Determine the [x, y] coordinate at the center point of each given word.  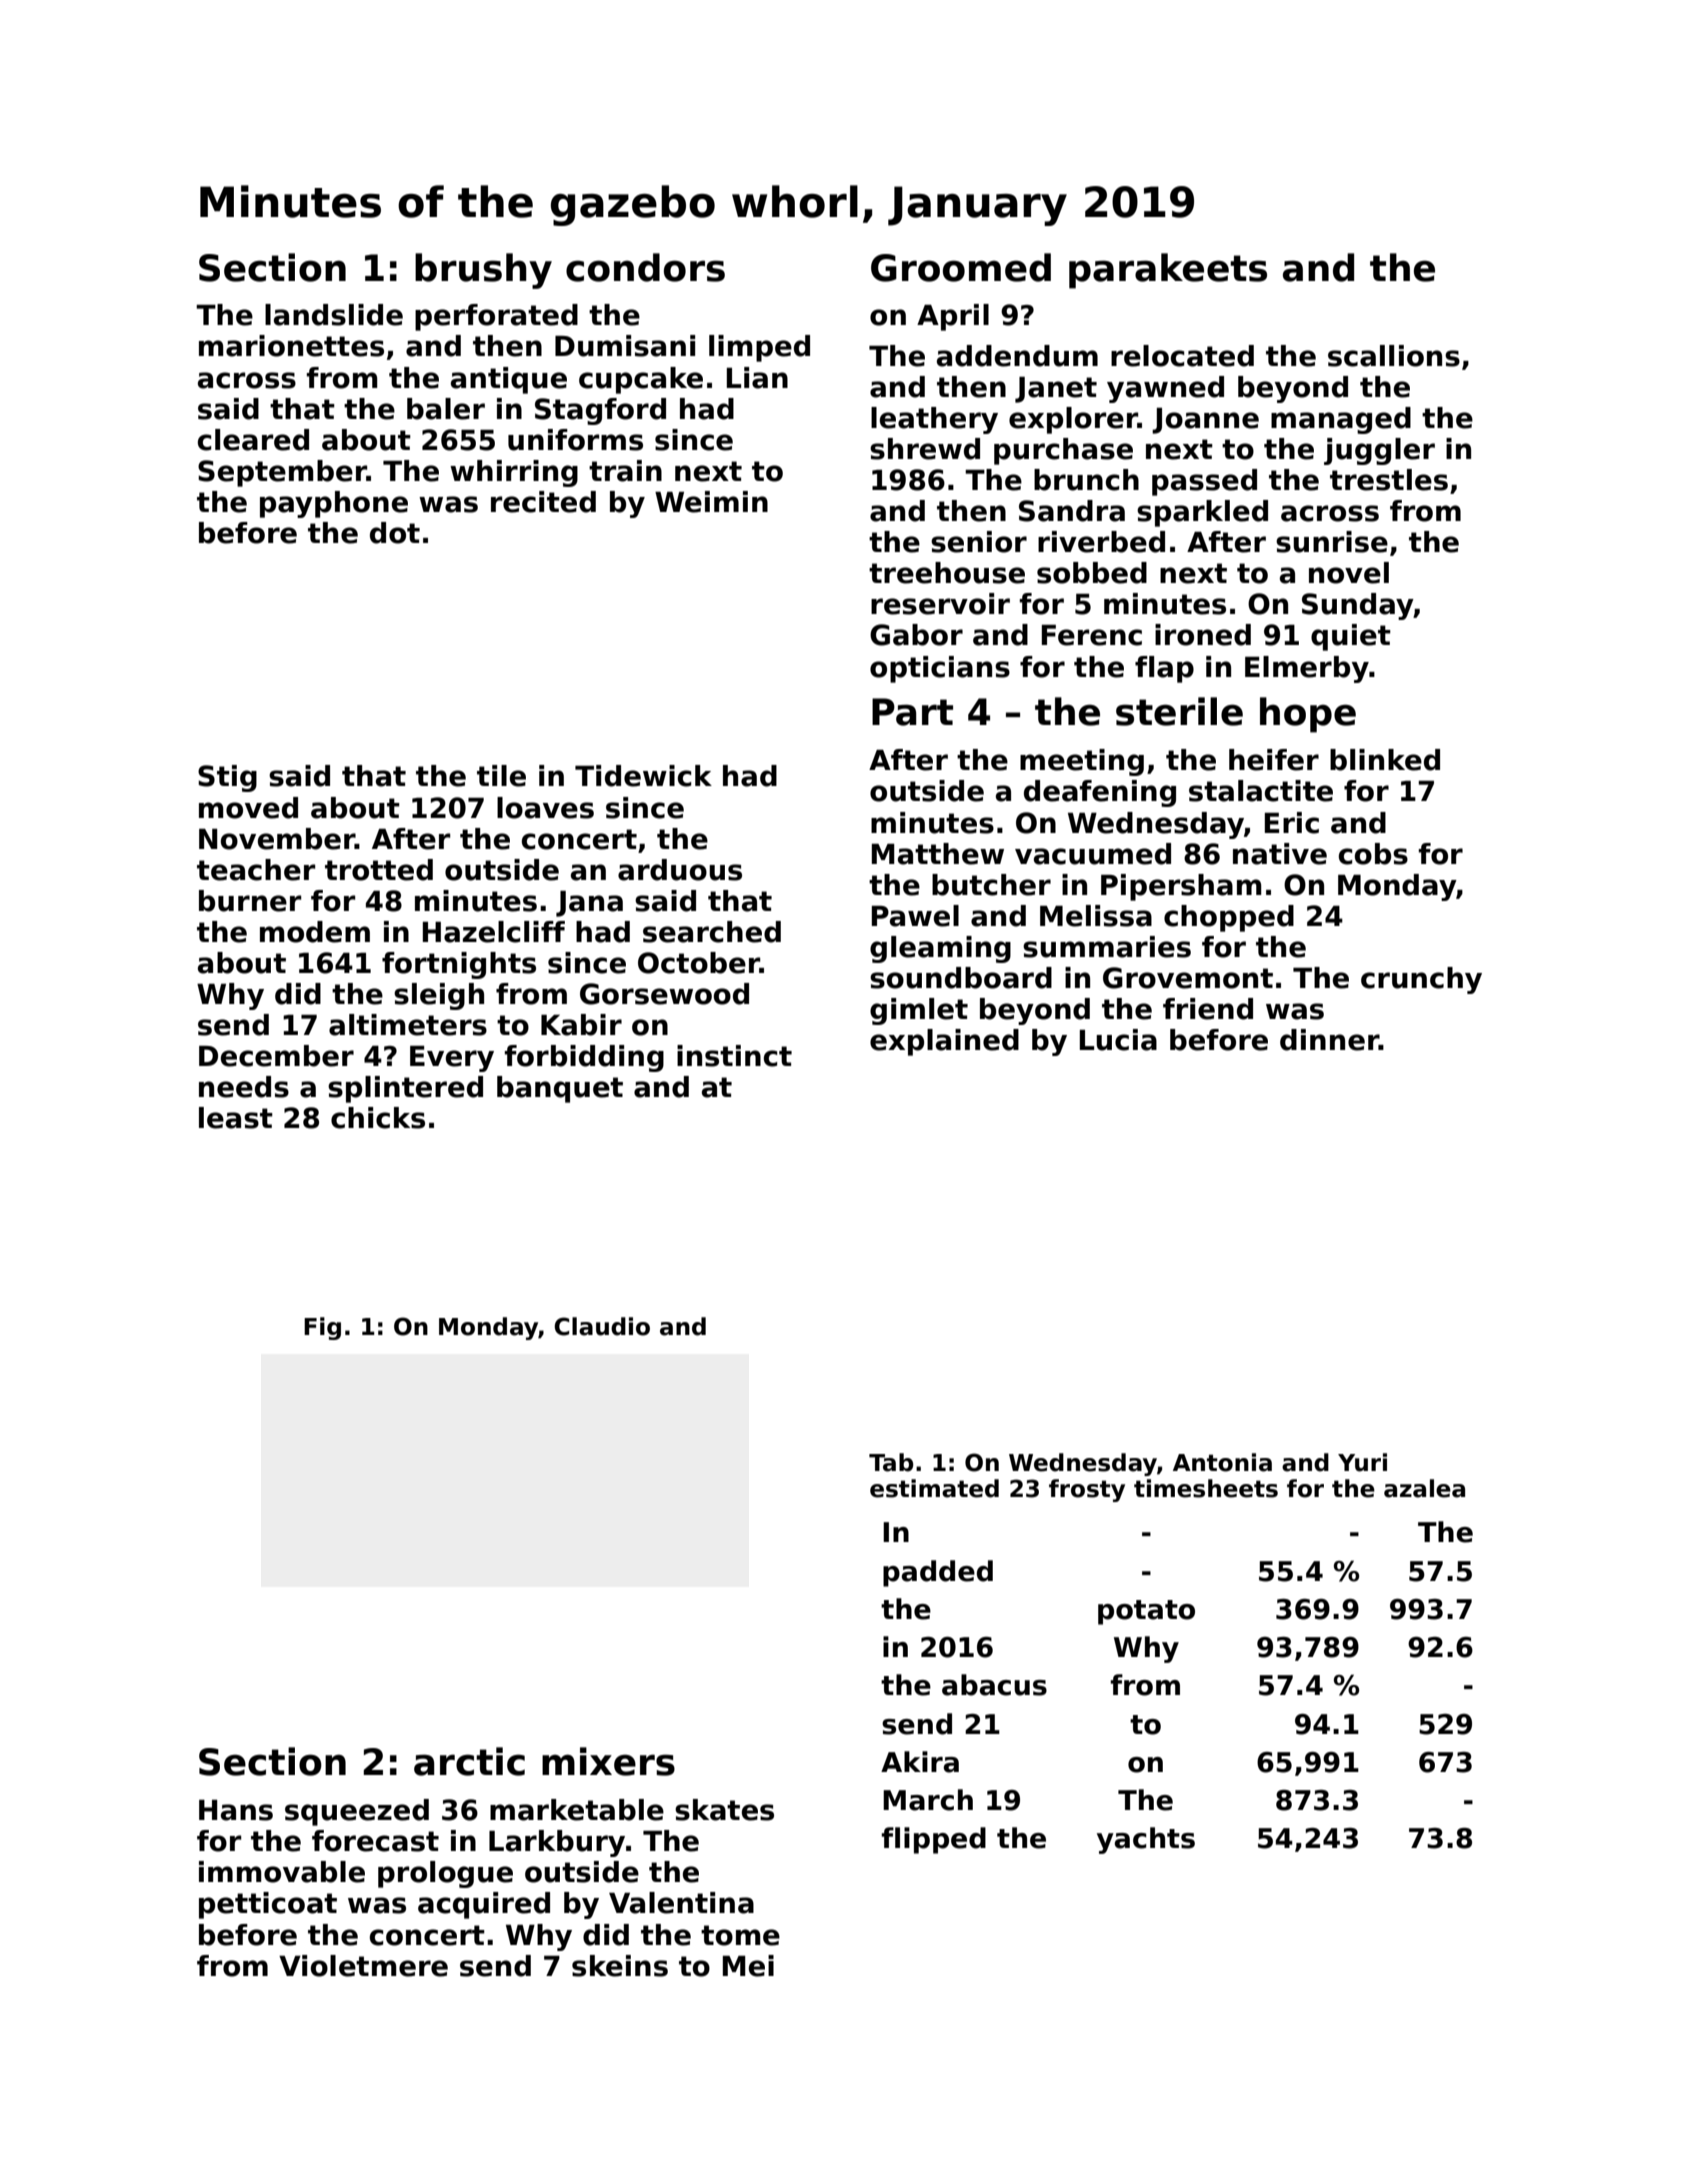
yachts [1146, 1840]
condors [645, 267]
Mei [748, 1966]
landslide [334, 315]
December [276, 1056]
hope [1308, 715]
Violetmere [363, 1966]
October [699, 963]
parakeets [1168, 271]
